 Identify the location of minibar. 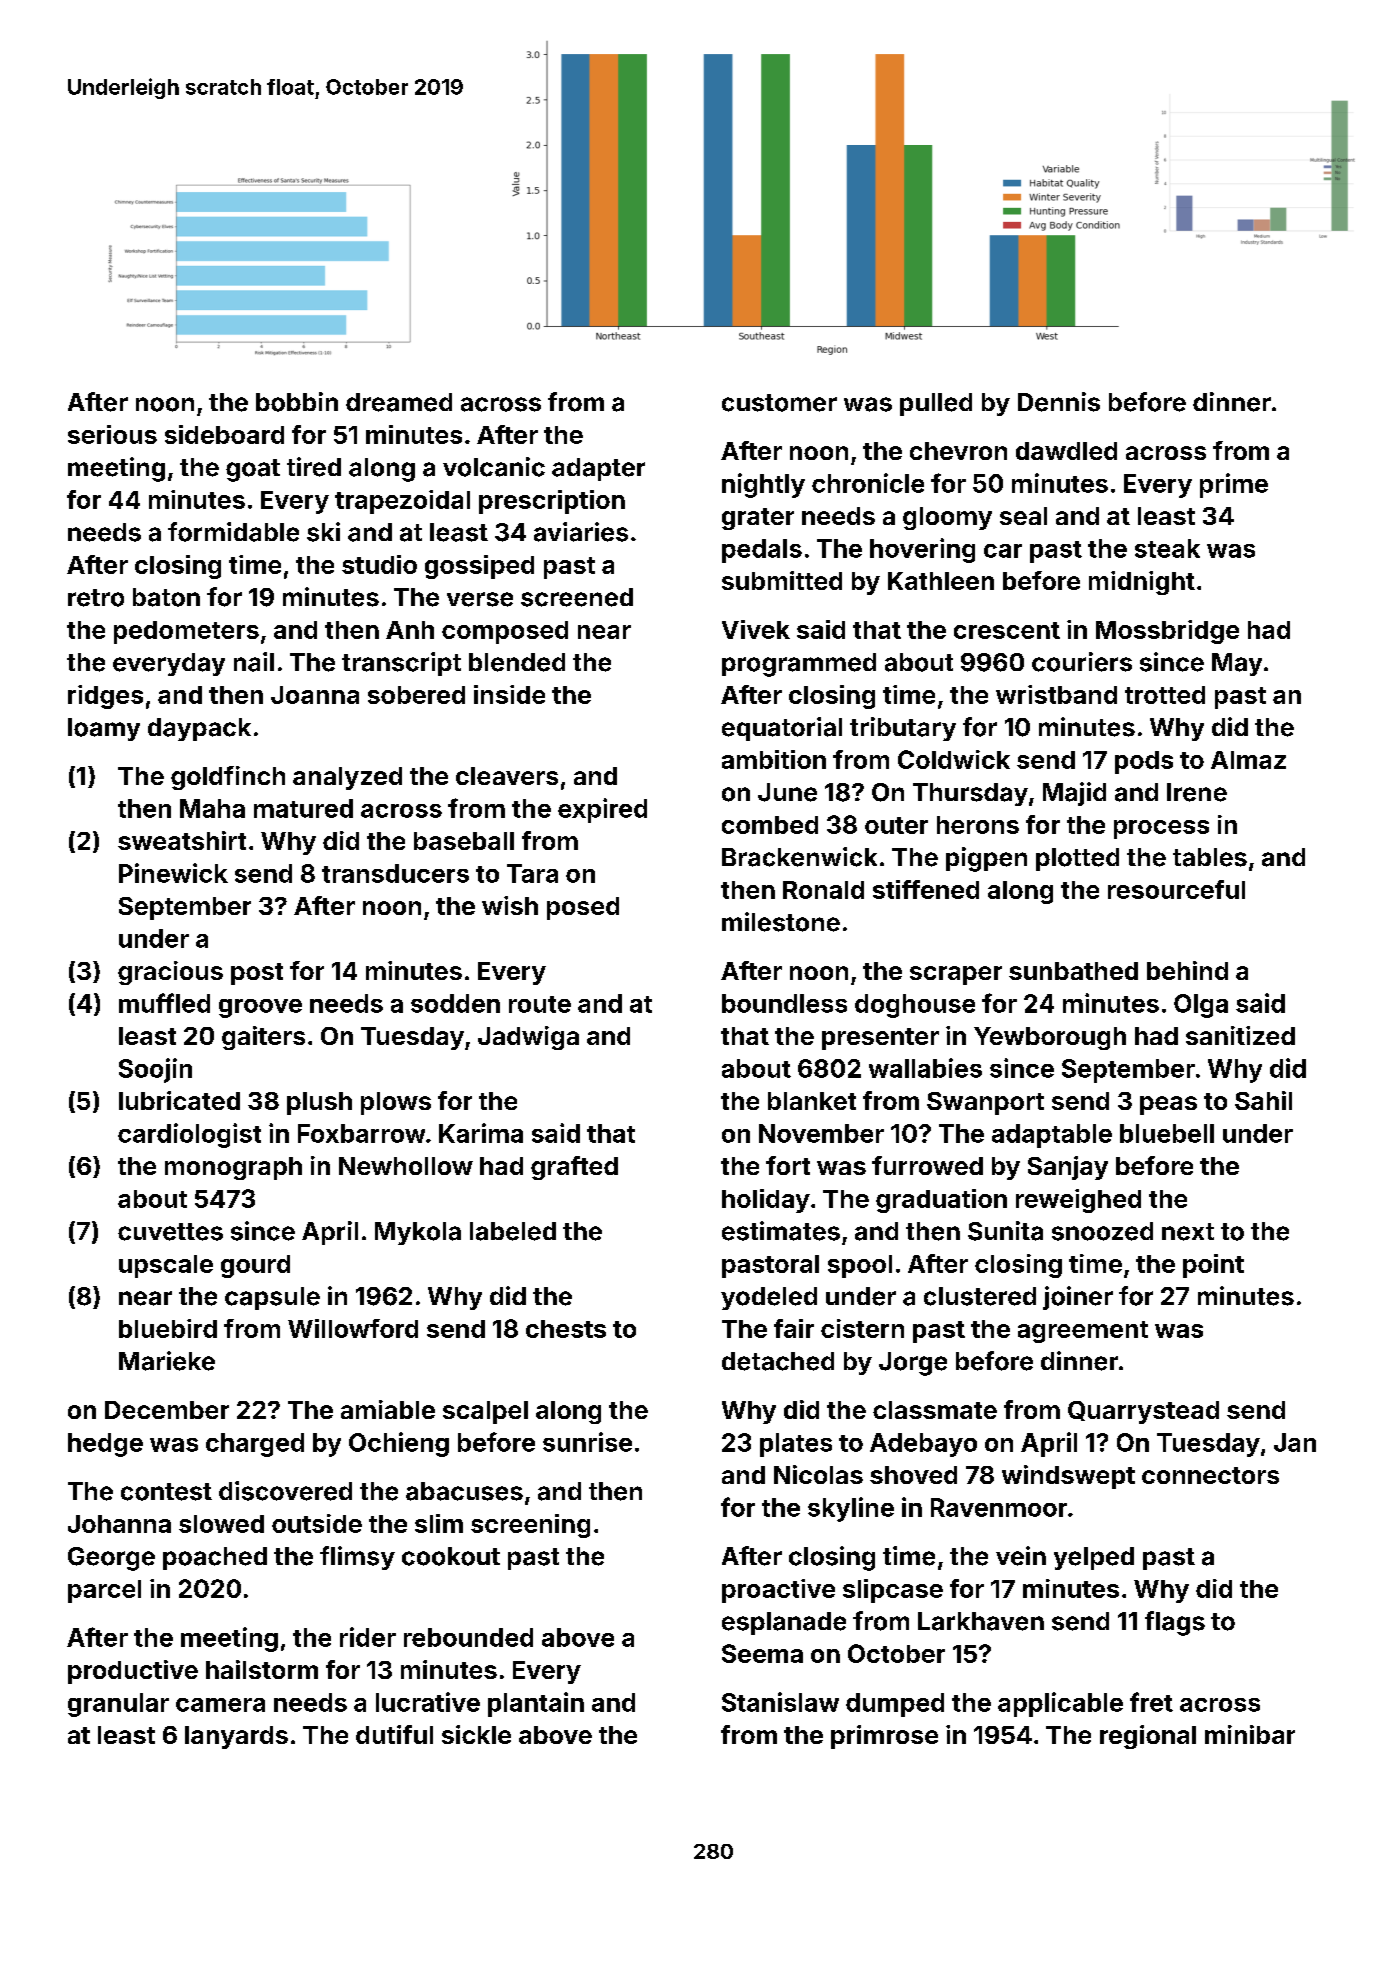
(1250, 1734).
